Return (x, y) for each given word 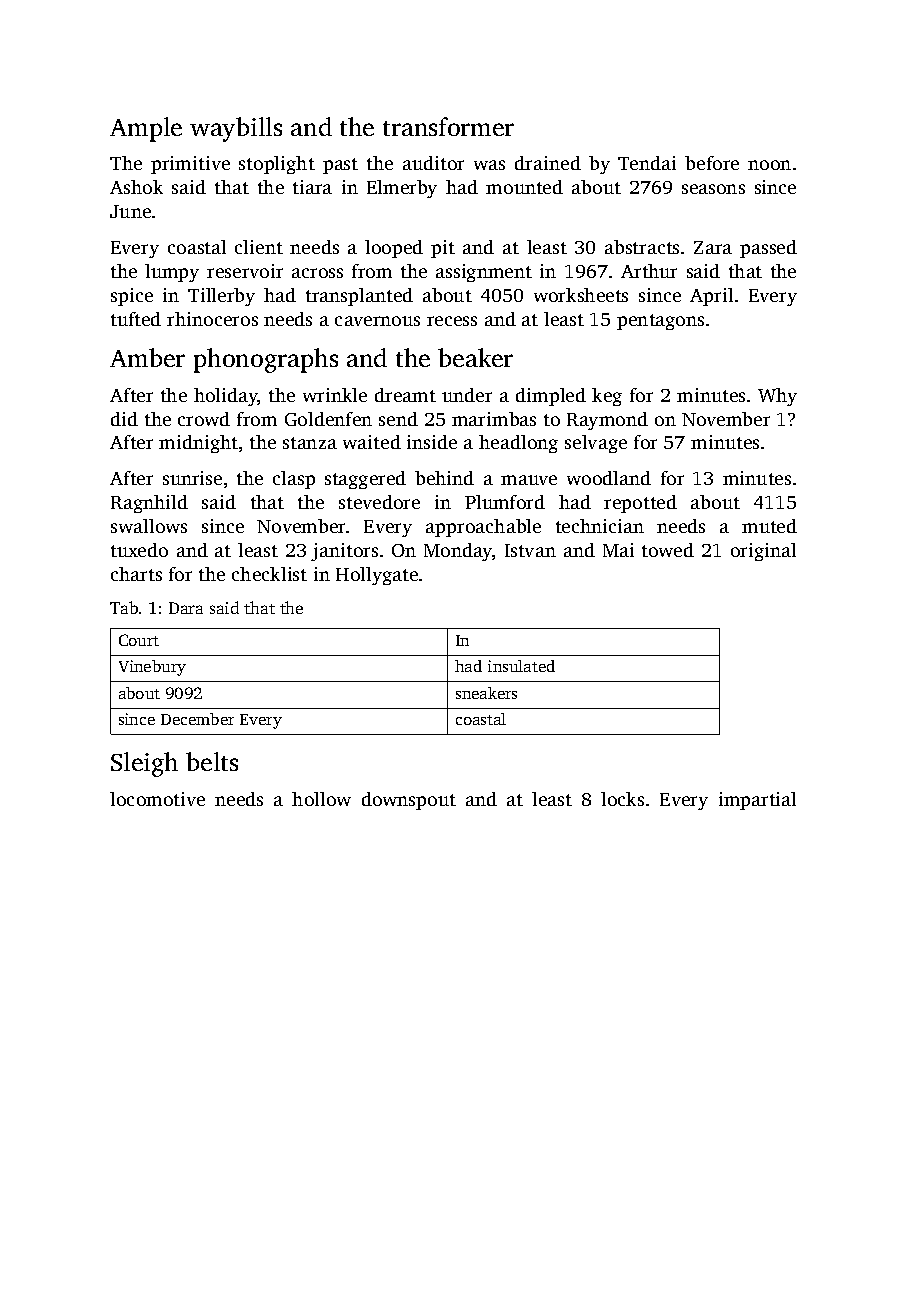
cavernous (377, 321)
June (130, 211)
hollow (321, 799)
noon (769, 165)
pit (443, 249)
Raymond (607, 421)
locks (622, 799)
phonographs (266, 360)
